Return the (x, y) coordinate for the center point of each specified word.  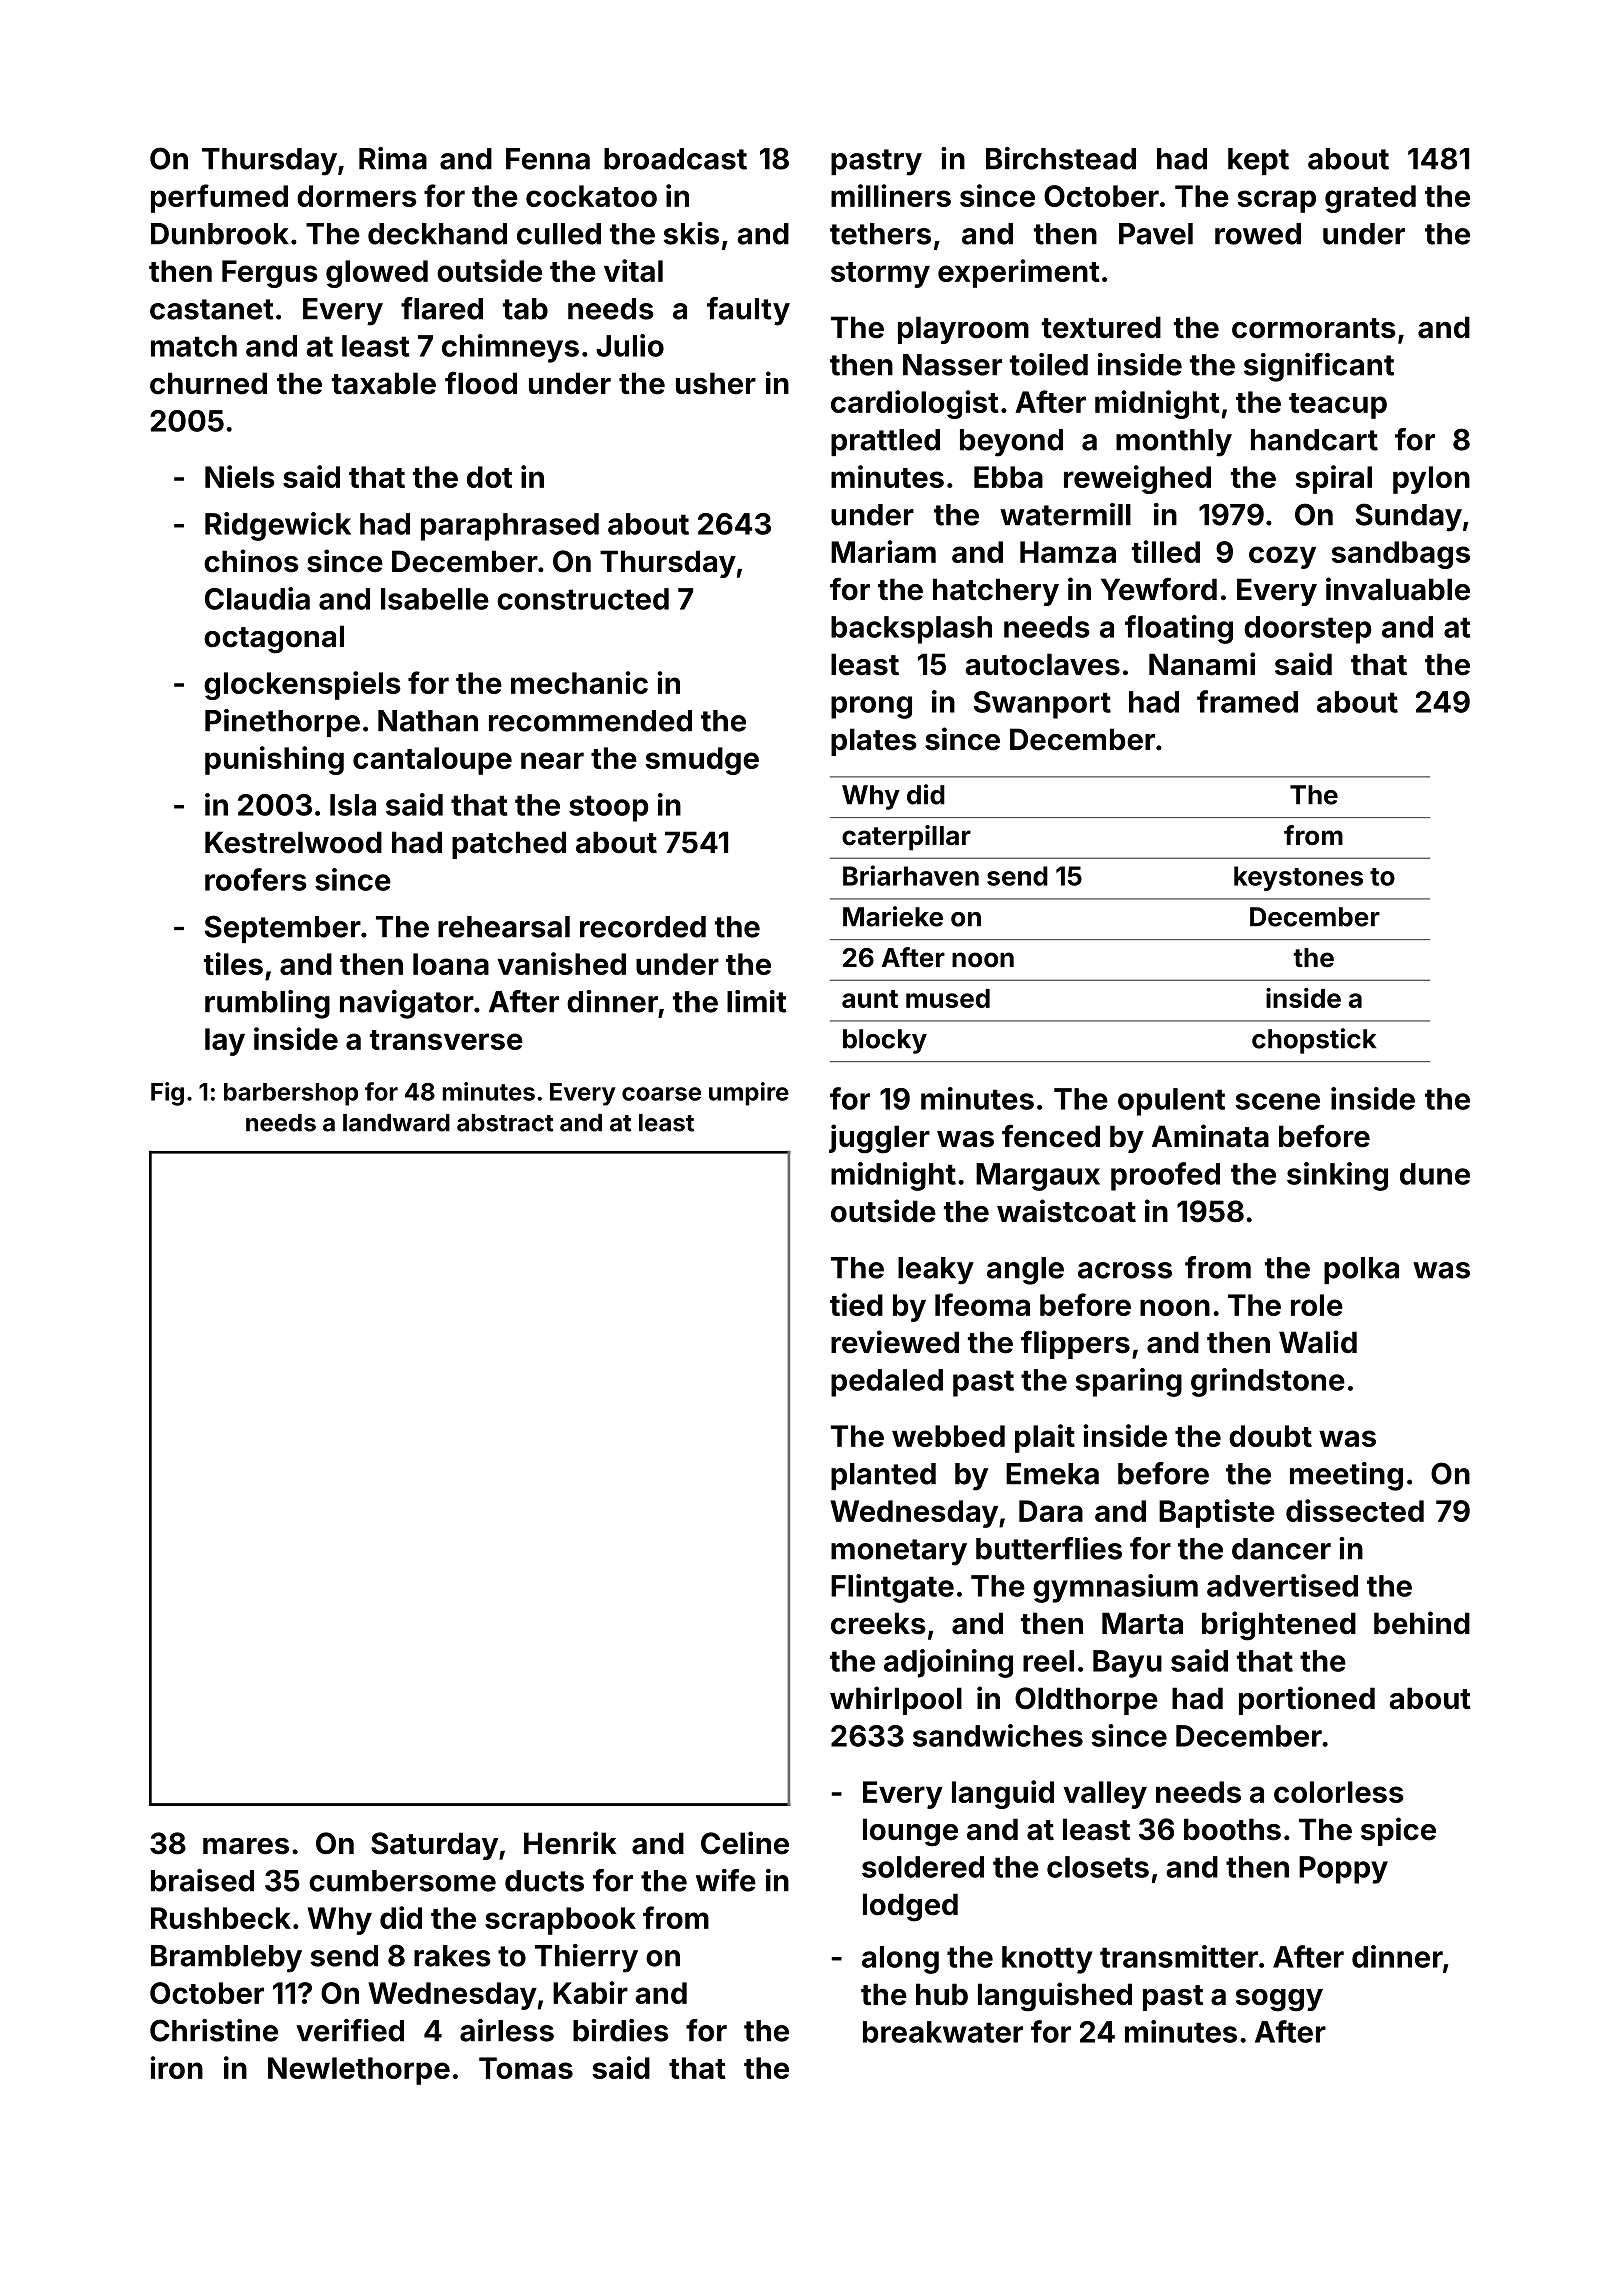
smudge (702, 761)
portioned (1307, 1700)
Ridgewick (278, 526)
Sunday (1409, 517)
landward (396, 1123)
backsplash (911, 630)
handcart (1314, 440)
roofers (256, 879)
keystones (1298, 878)
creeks (878, 1623)
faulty (748, 311)
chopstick (1314, 1041)
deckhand (437, 234)
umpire (749, 1094)
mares (246, 1846)
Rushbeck (221, 1918)
